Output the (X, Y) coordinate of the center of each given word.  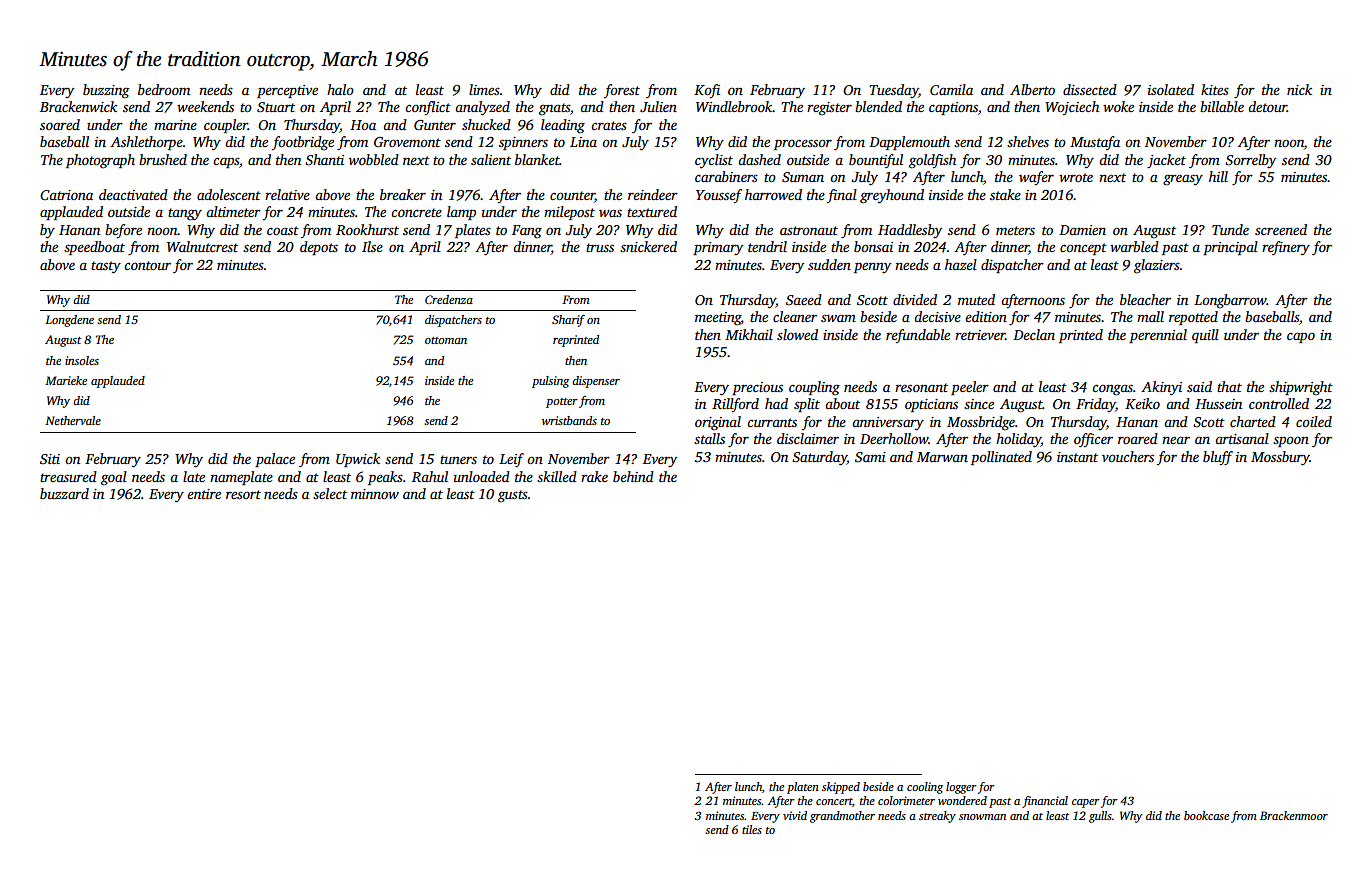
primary (718, 249)
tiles (752, 829)
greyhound (892, 196)
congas (1112, 390)
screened (1281, 229)
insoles (82, 360)
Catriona (66, 195)
